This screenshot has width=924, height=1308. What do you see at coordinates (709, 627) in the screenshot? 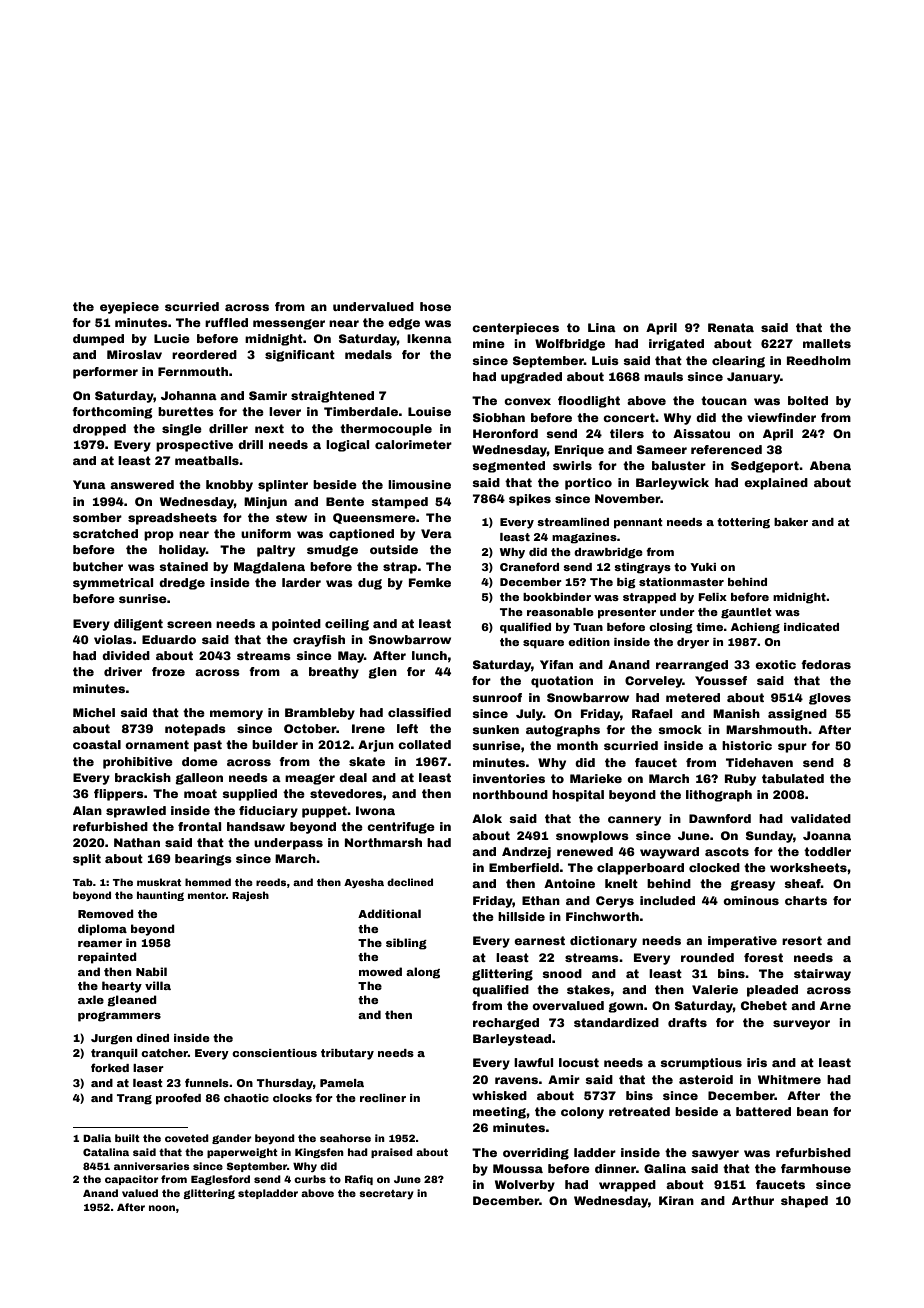
I see `time` at bounding box center [709, 627].
